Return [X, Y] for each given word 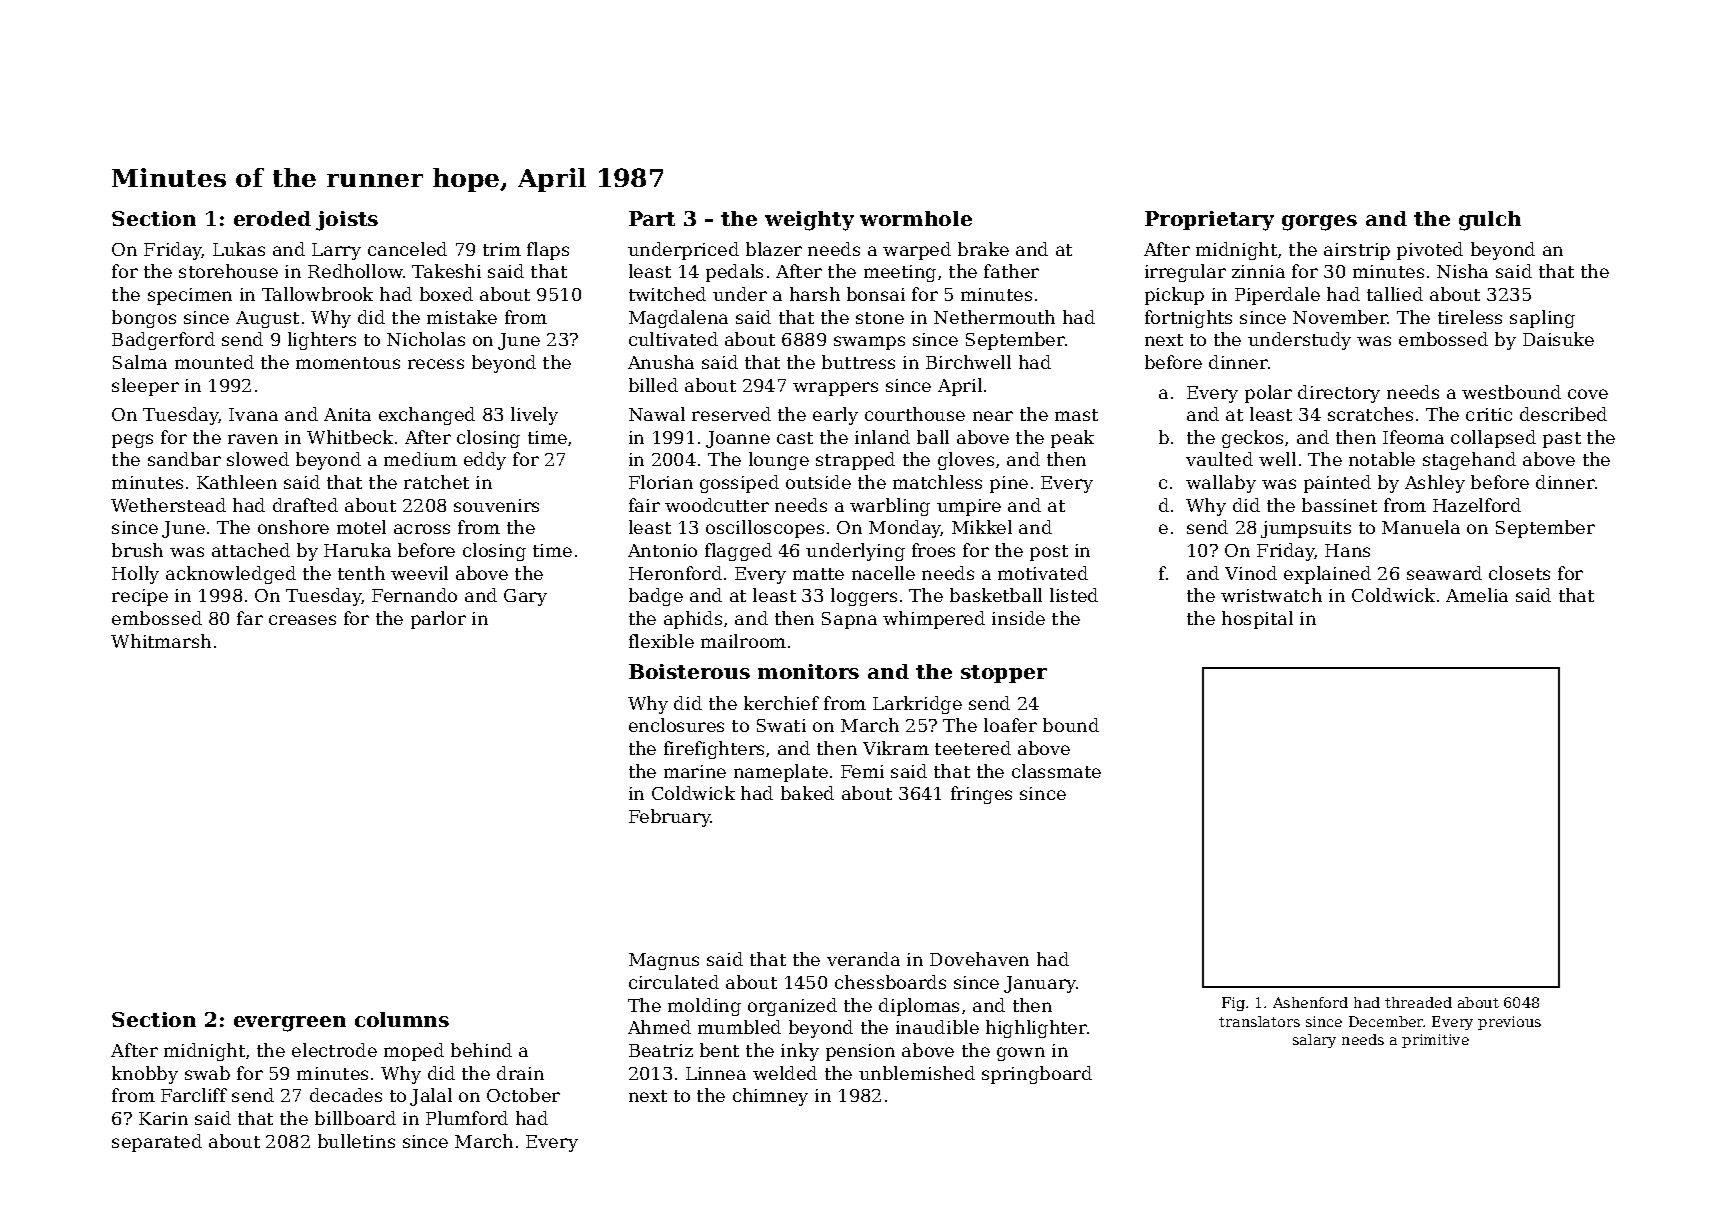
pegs [132, 441]
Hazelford [1477, 505]
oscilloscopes [765, 529]
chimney [770, 1097]
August [267, 319]
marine [695, 771]
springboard [1037, 1075]
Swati [781, 725]
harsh [815, 294]
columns [402, 1019]
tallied [1395, 294]
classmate [1056, 771]
